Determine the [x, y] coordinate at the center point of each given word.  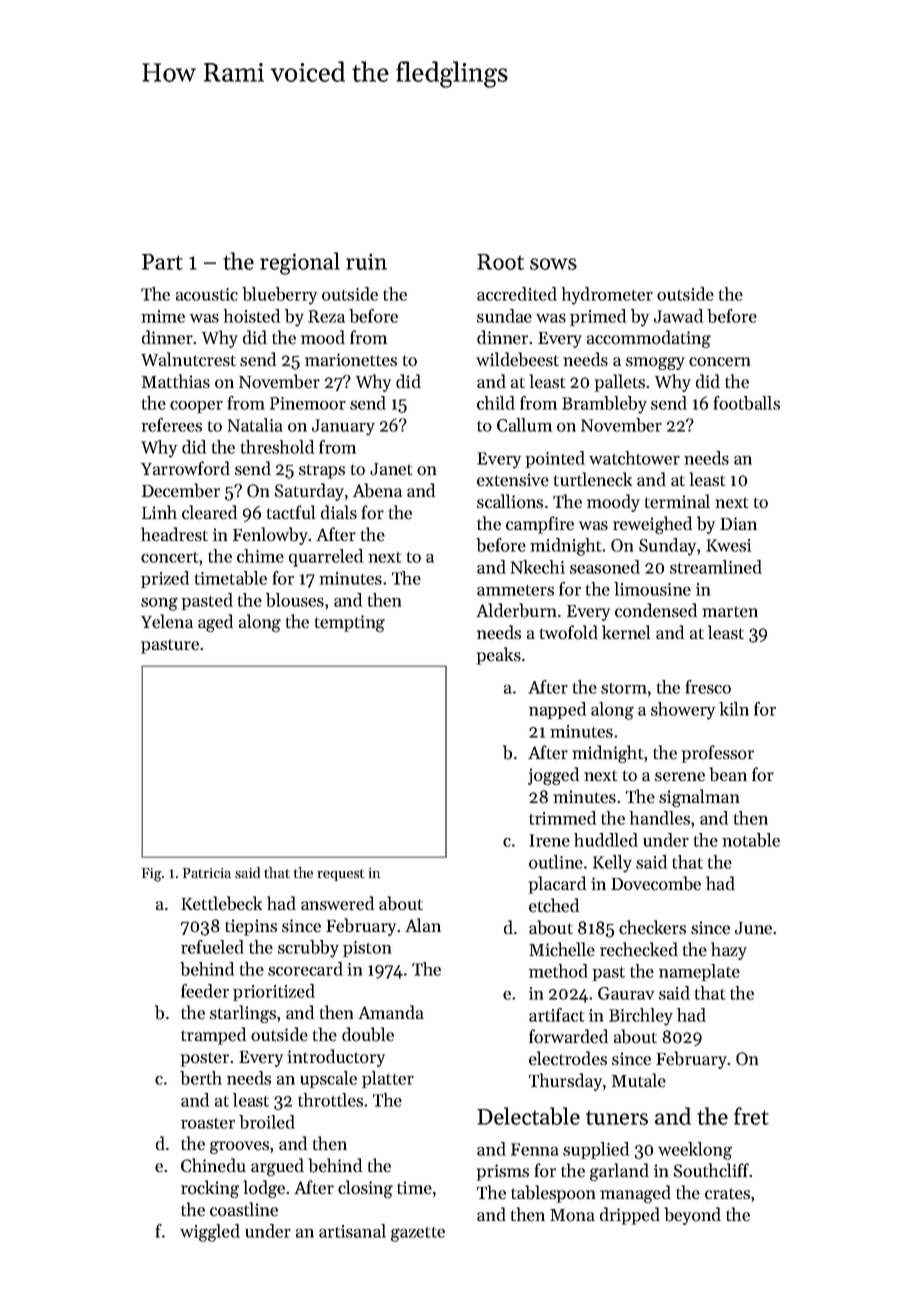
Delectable [528, 1116]
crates [727, 1194]
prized [165, 579]
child [496, 403]
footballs [747, 403]
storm [624, 688]
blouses [295, 600]
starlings [243, 1014]
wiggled [210, 1233]
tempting [350, 623]
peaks [499, 656]
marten [730, 612]
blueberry [279, 296]
